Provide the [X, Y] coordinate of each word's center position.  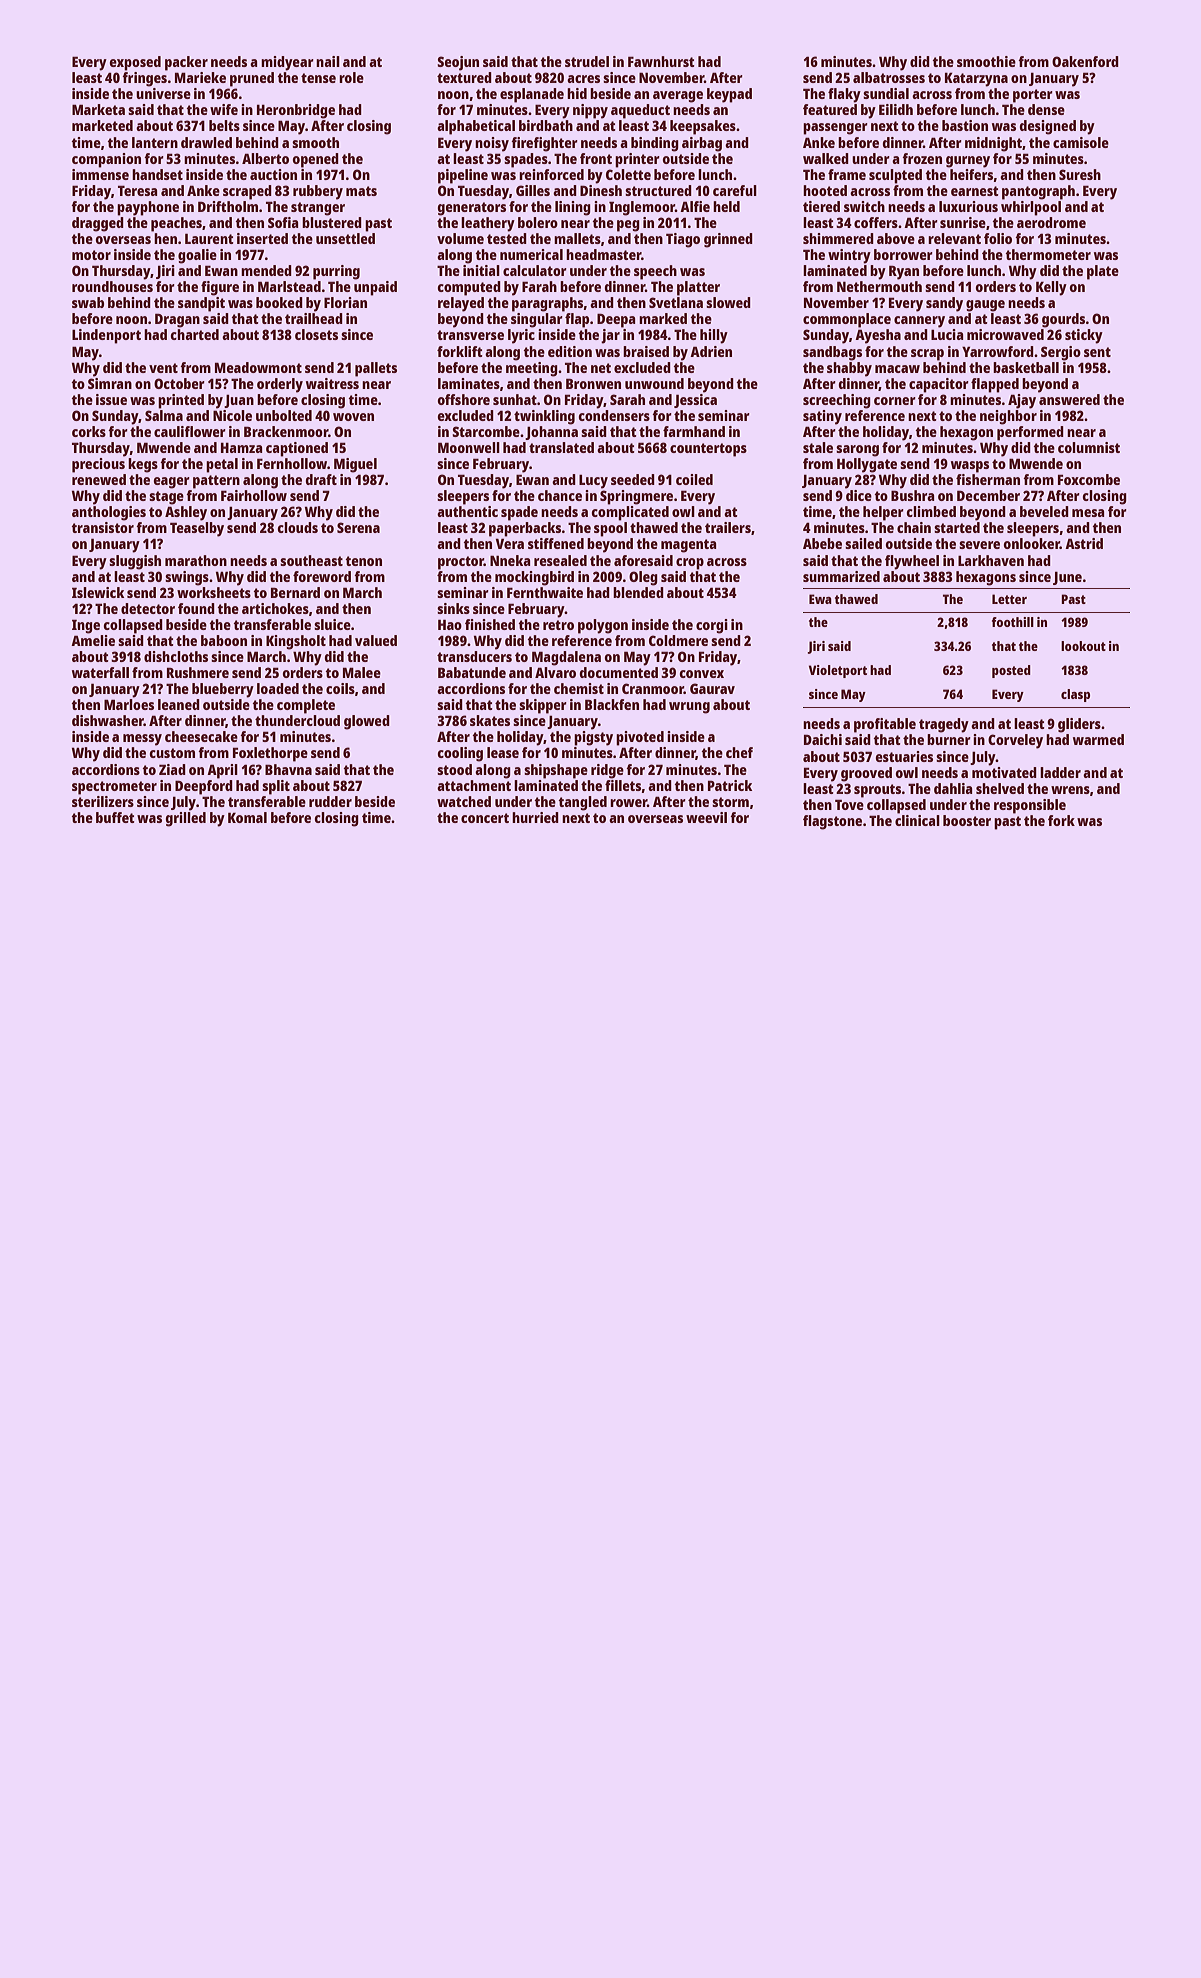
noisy [492, 144]
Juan [239, 401]
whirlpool [1031, 208]
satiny [822, 417]
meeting [532, 369]
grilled [185, 819]
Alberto [265, 158]
